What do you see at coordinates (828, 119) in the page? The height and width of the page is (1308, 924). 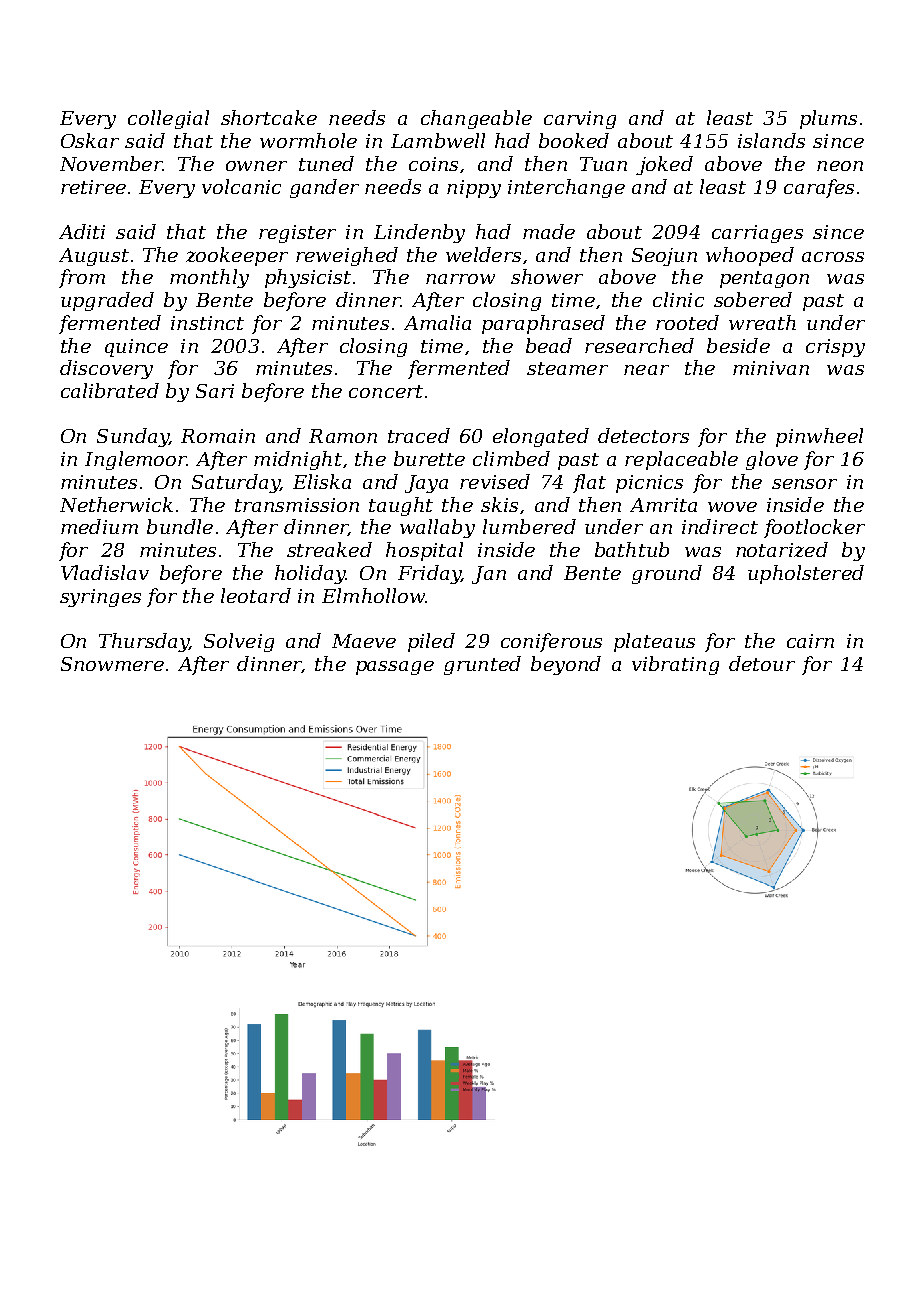 I see `plums` at bounding box center [828, 119].
